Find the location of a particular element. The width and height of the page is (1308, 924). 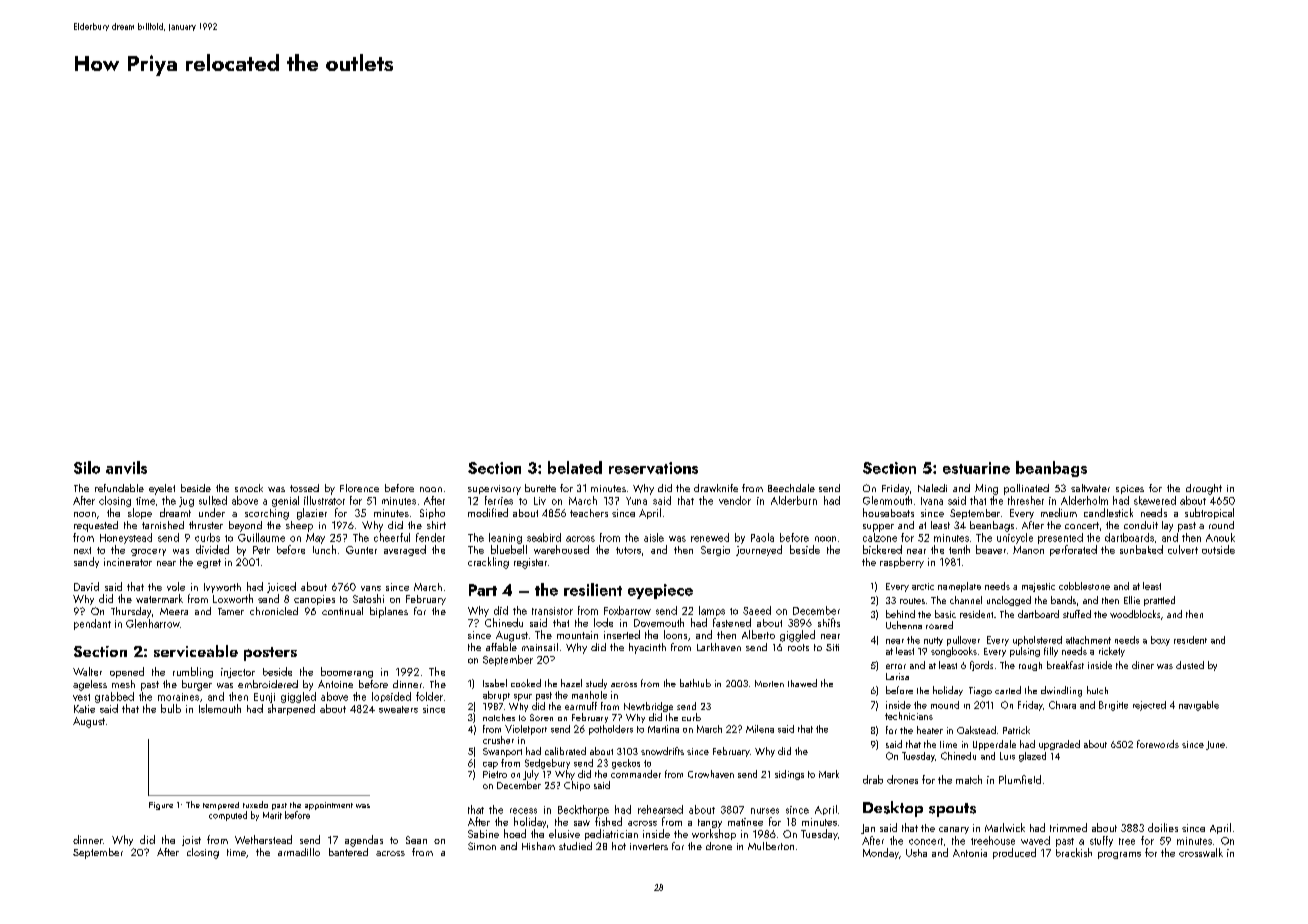

seabird is located at coordinates (544, 537).
